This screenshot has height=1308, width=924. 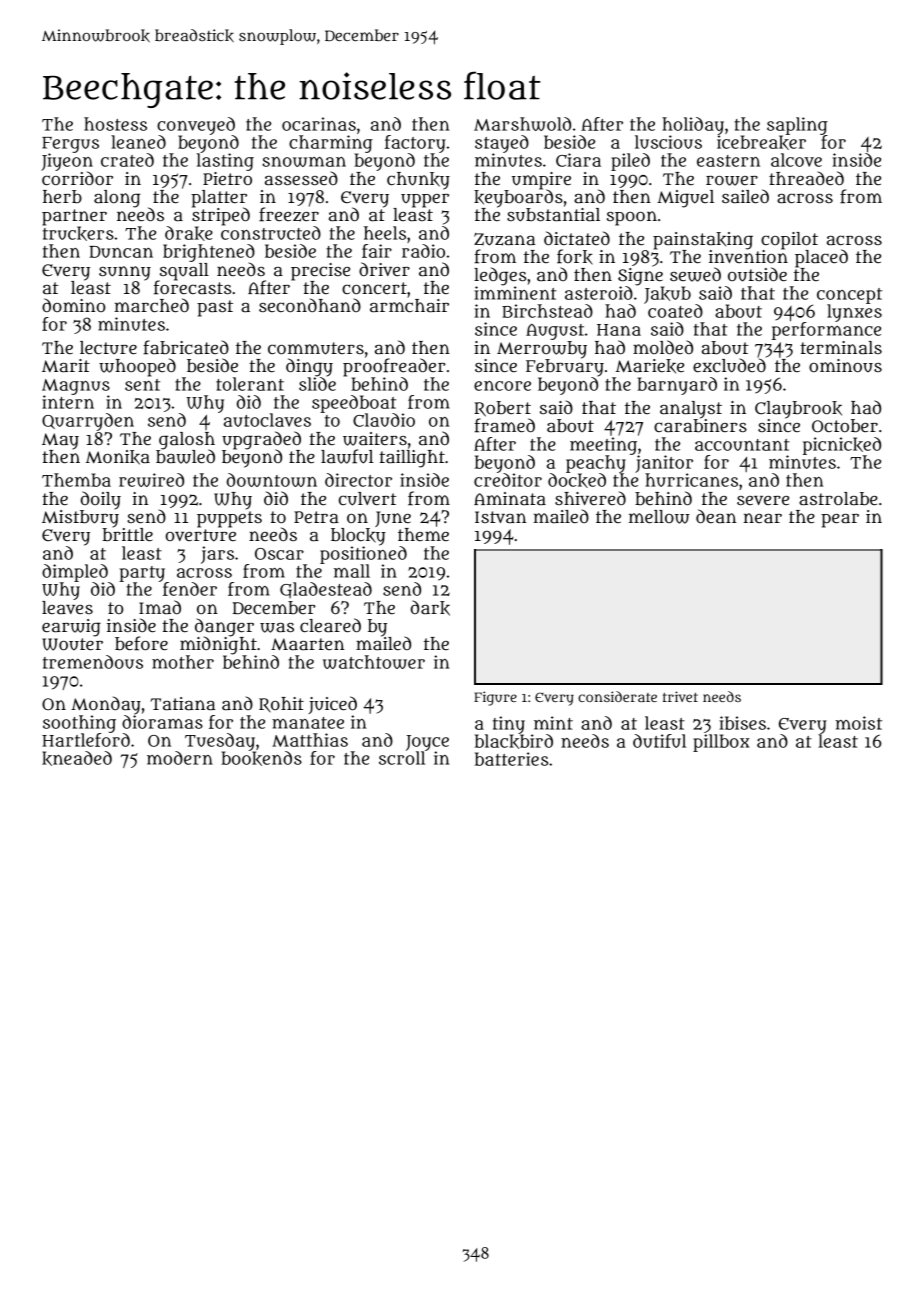 I want to click on Fergus, so click(x=70, y=145).
